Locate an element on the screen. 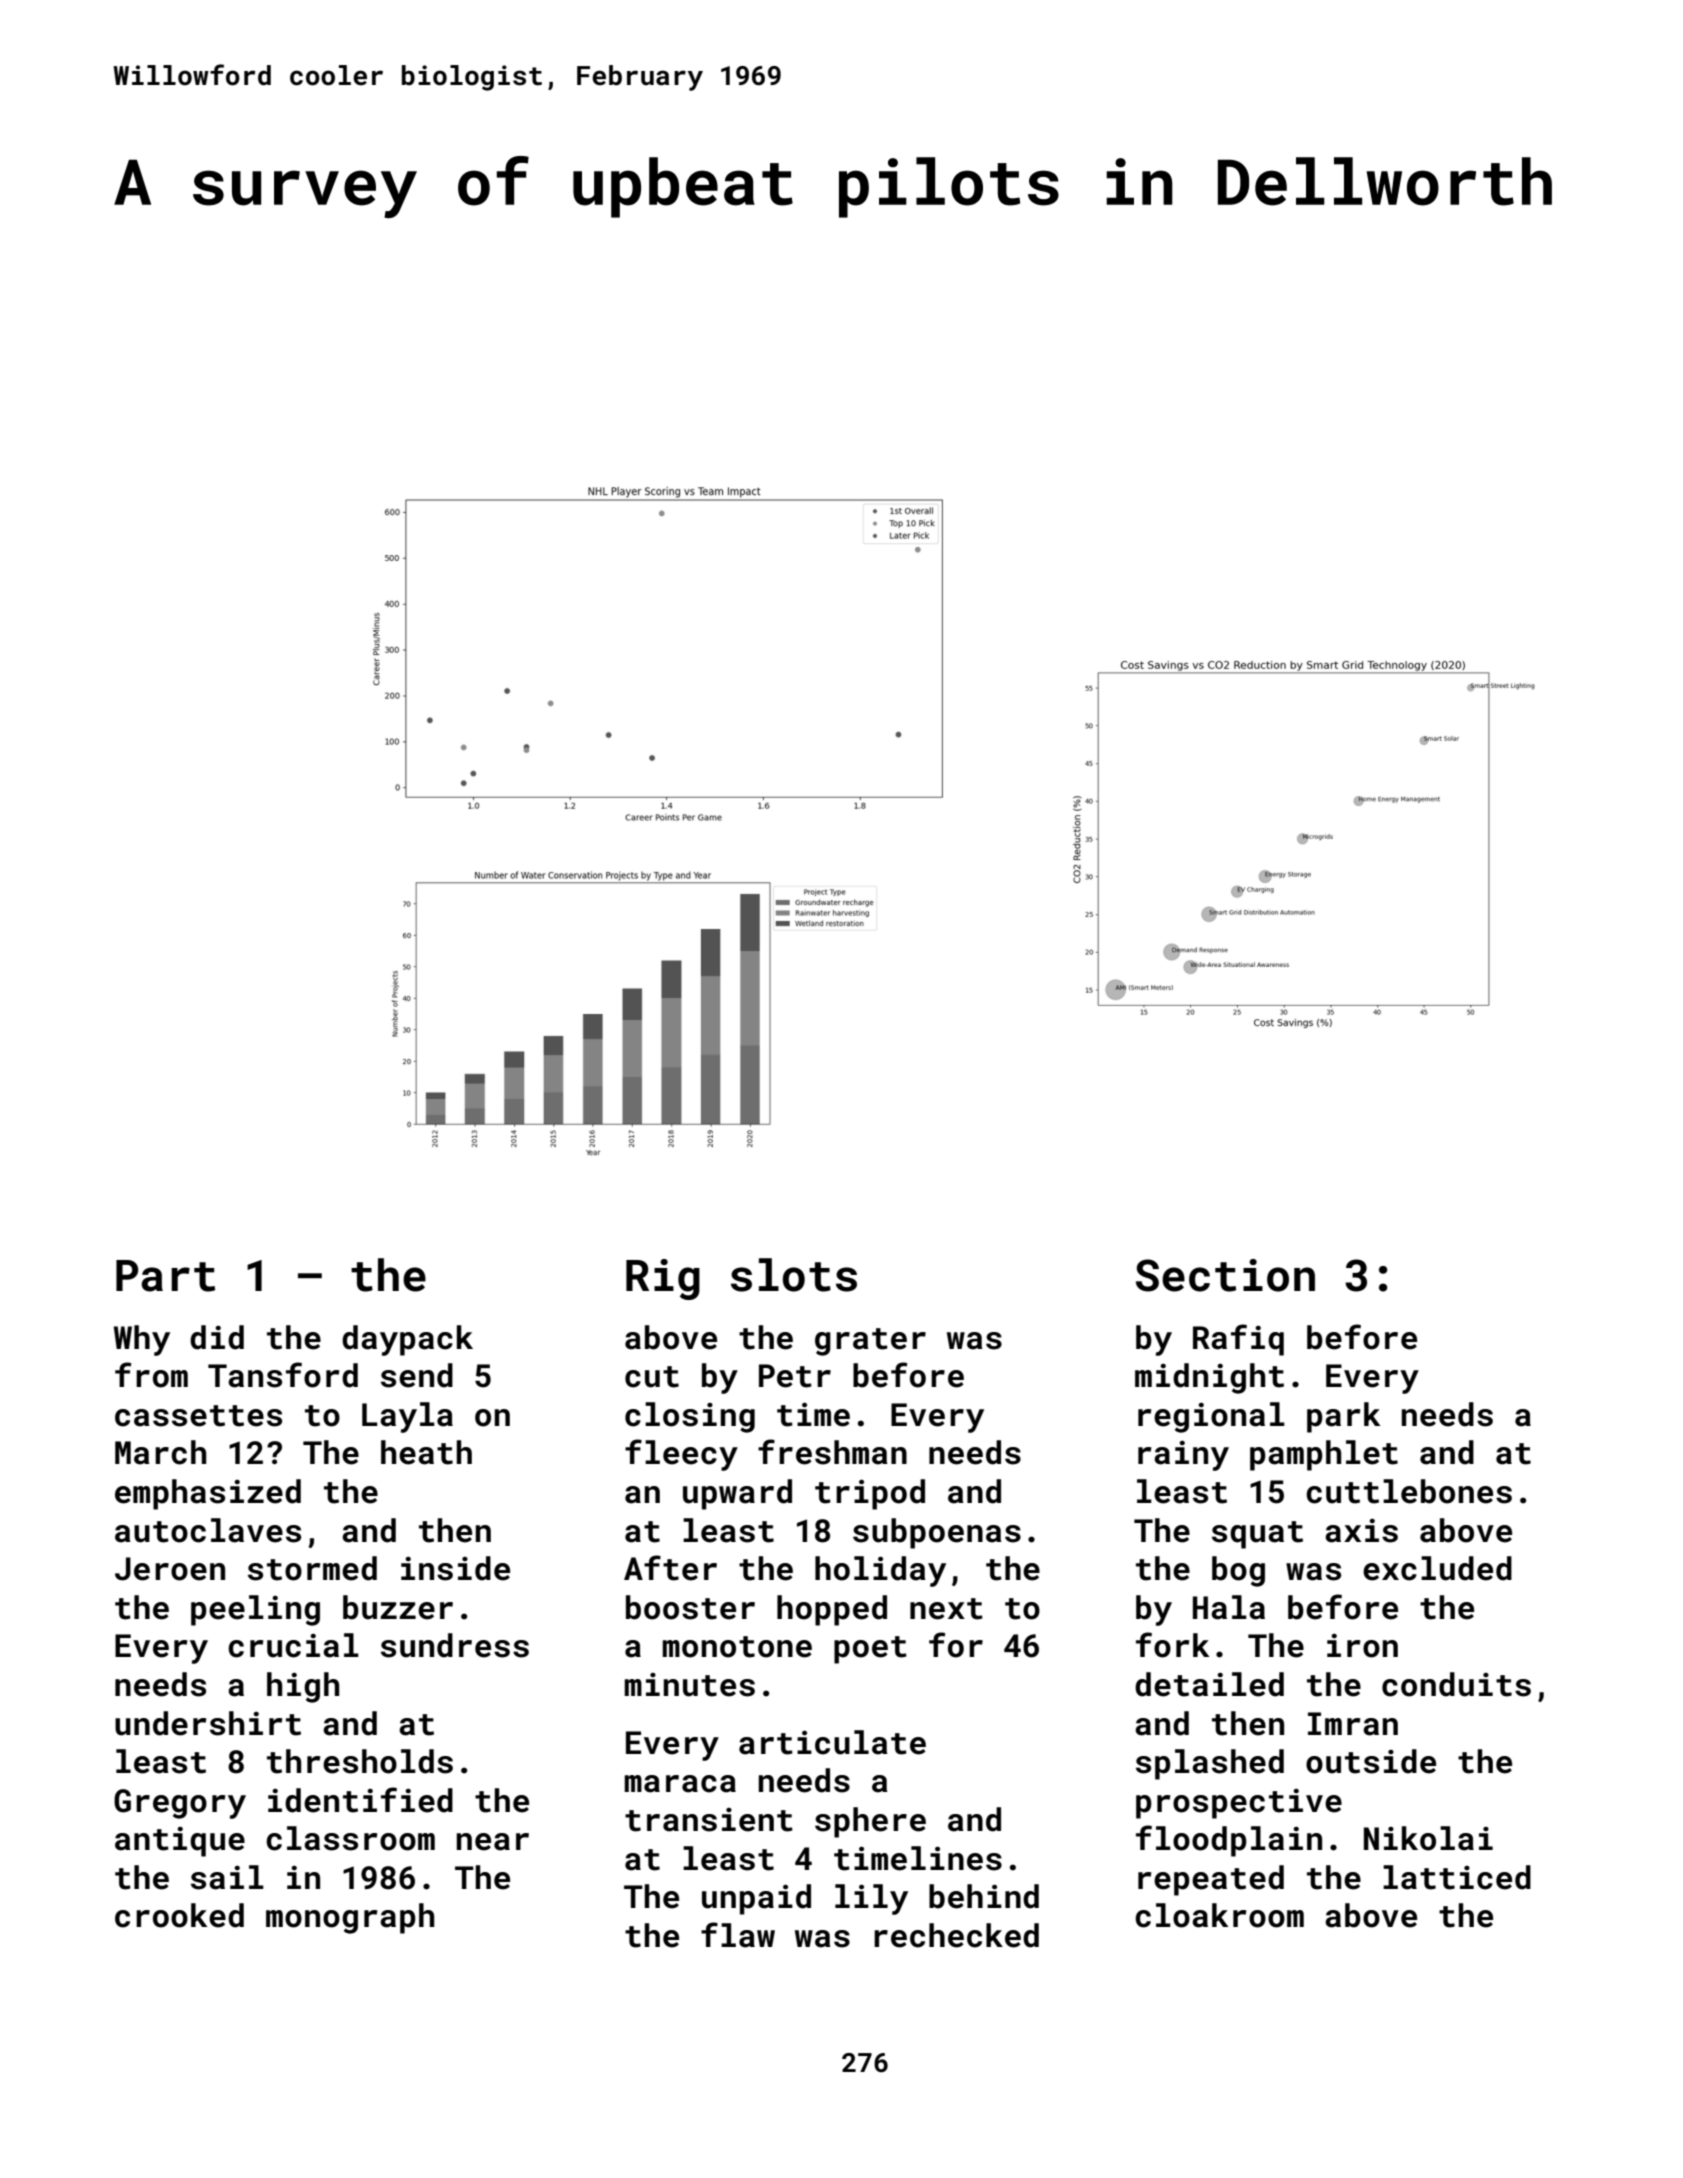 Image resolution: width=1683 pixels, height=2178 pixels. Section is located at coordinates (1225, 1275).
